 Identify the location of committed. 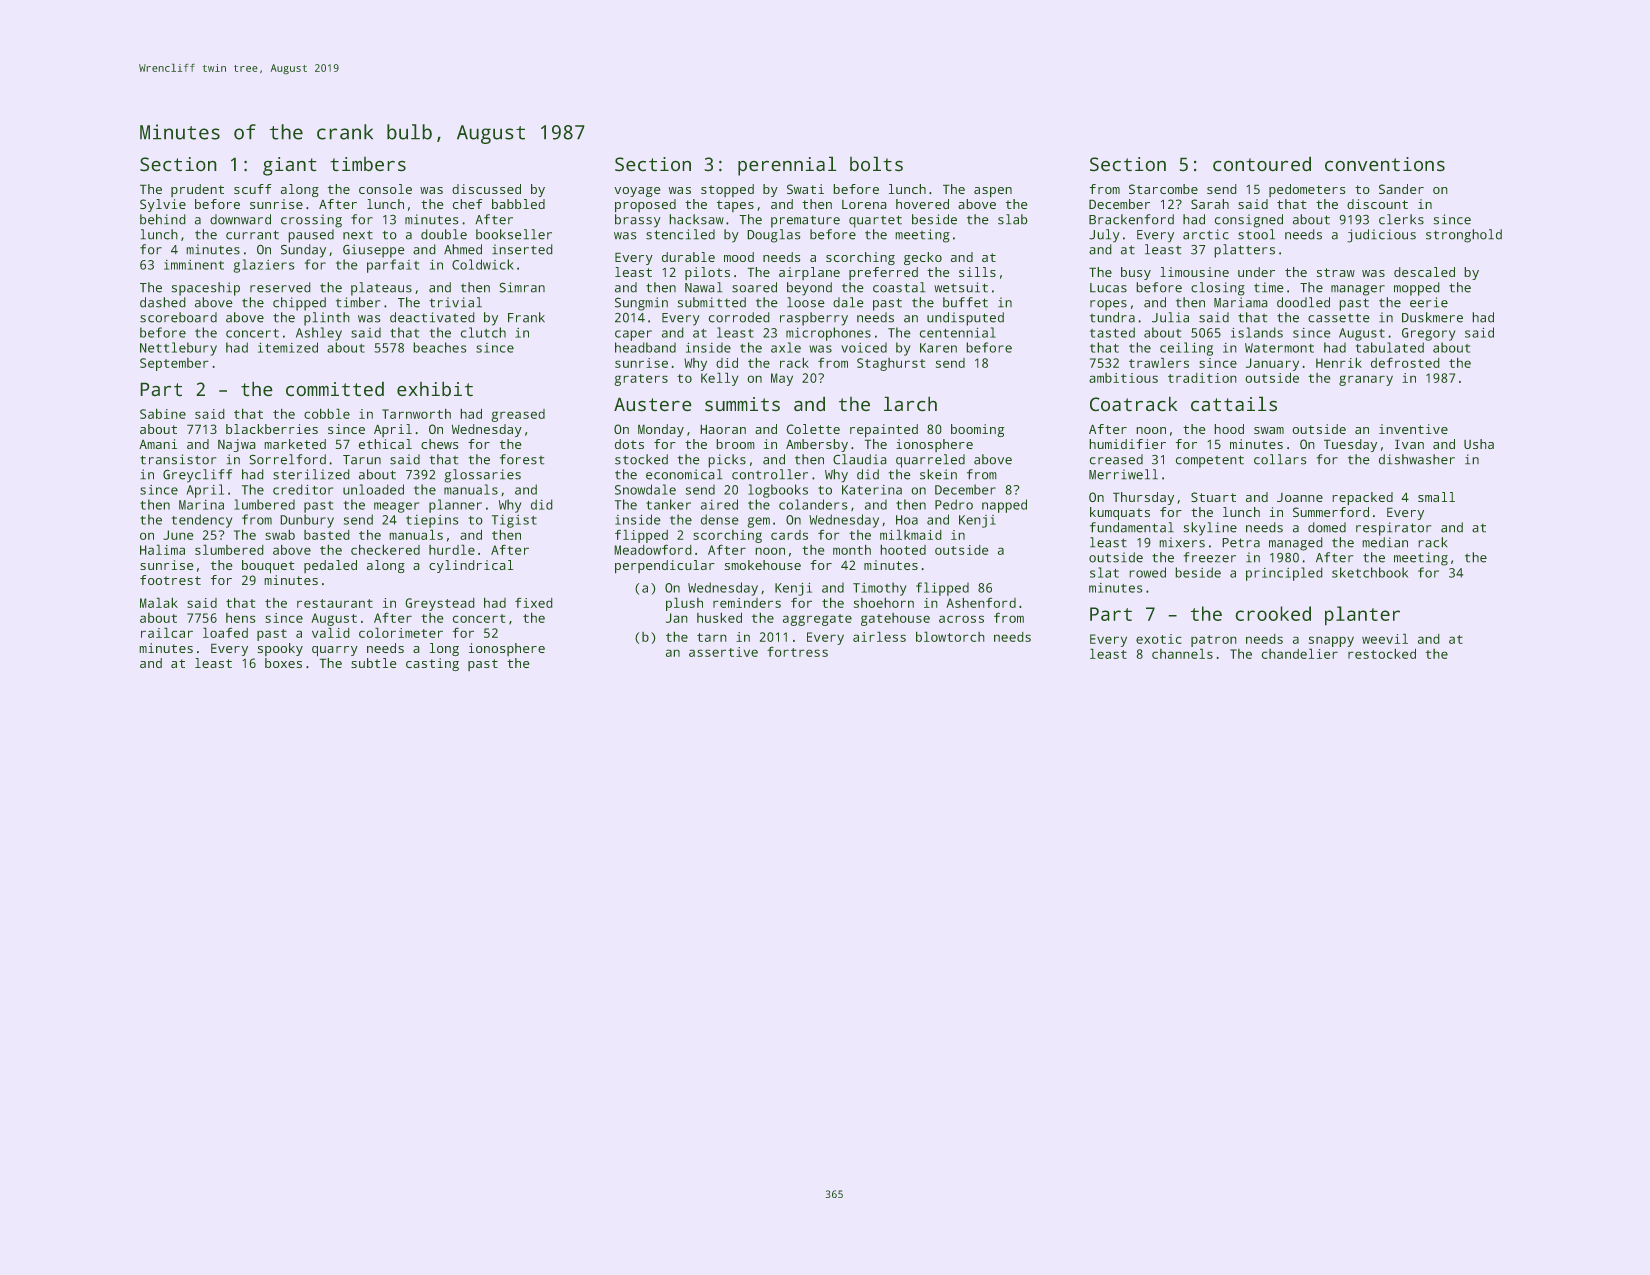
(335, 389).
